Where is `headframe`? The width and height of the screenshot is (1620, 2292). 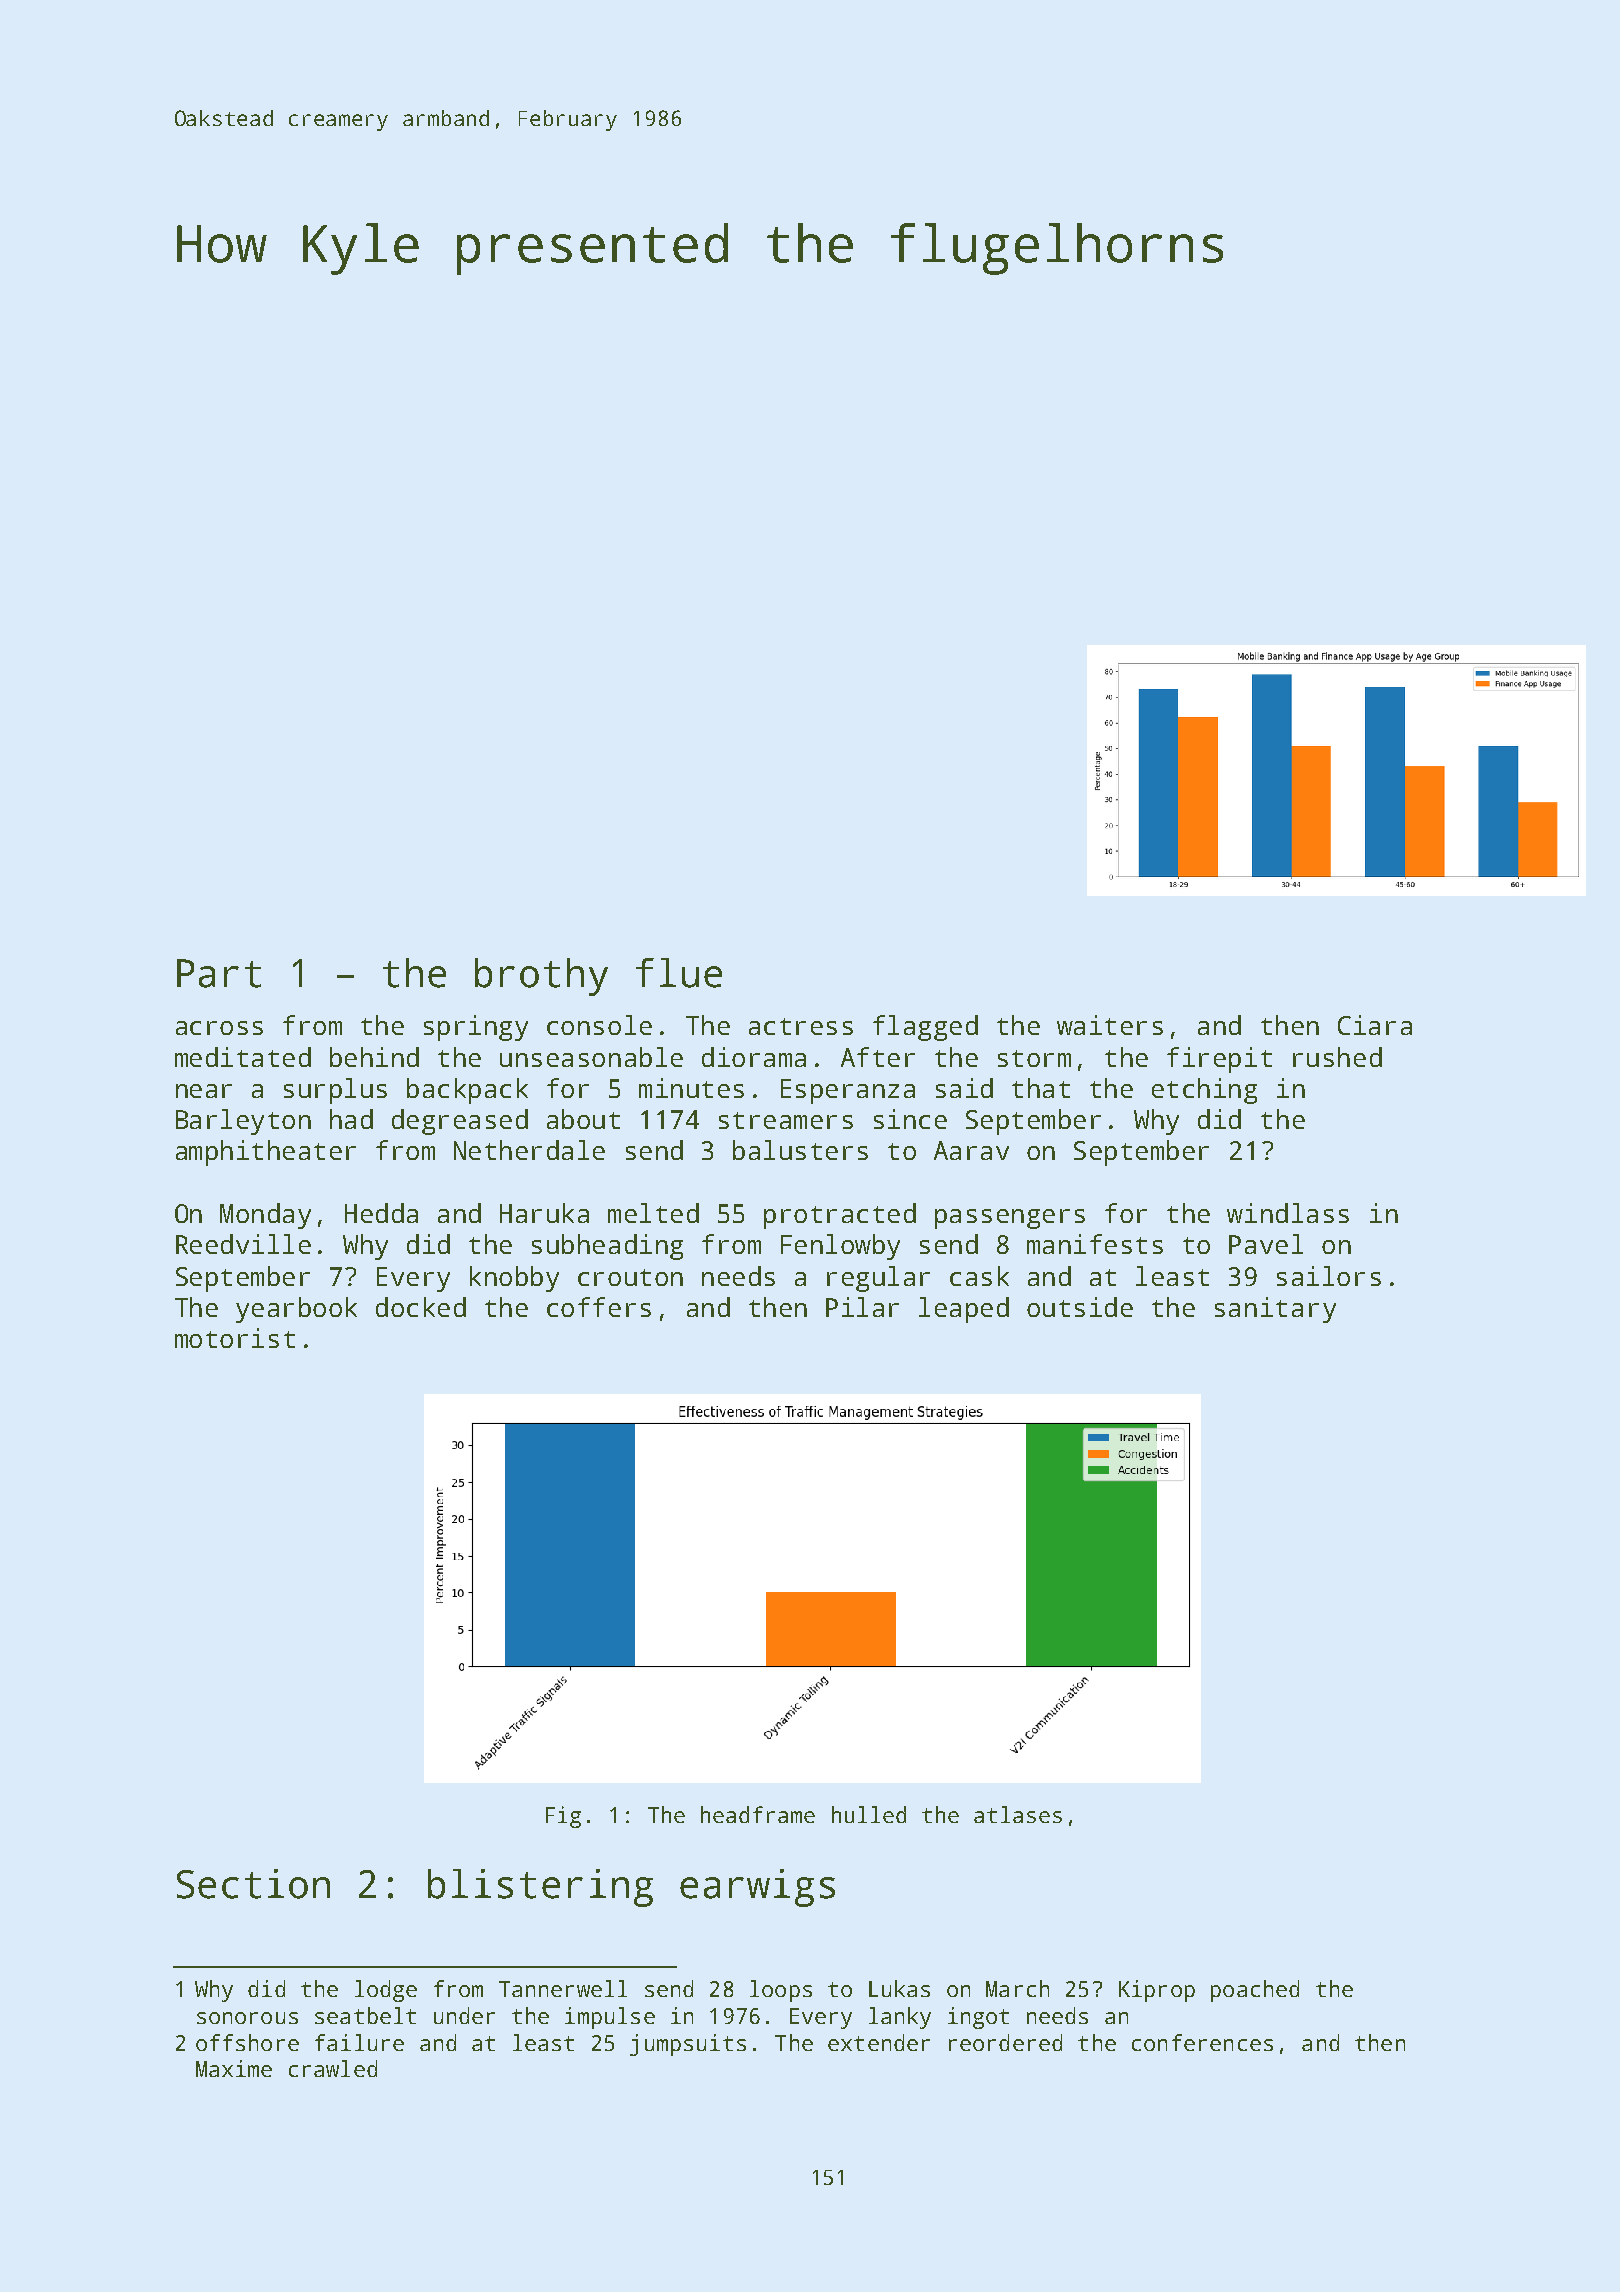 headframe is located at coordinates (758, 1814).
